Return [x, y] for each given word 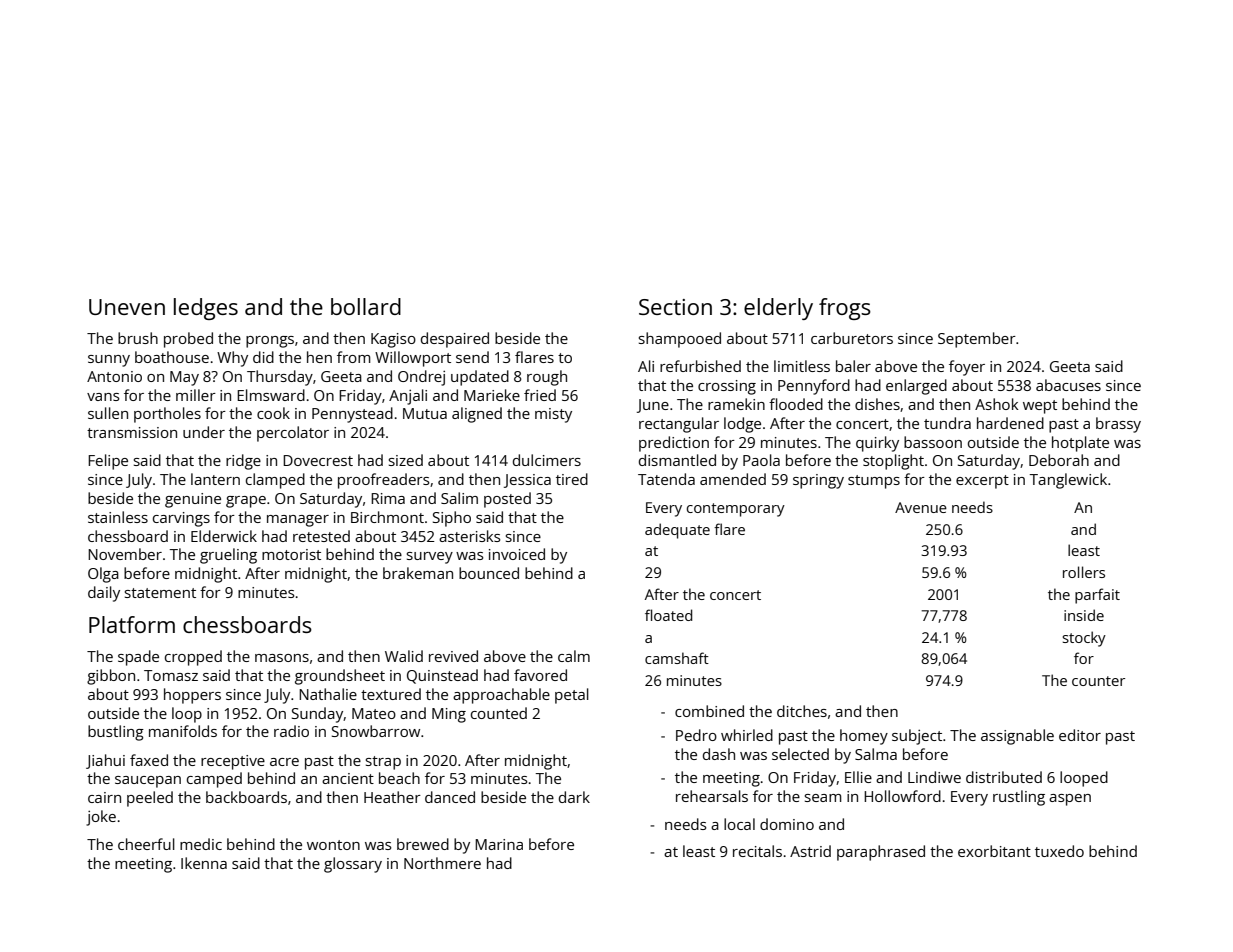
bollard [366, 306]
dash [719, 754]
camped [214, 780]
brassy [1118, 425]
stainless [118, 517]
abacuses [1068, 385]
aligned [477, 415]
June [653, 406]
